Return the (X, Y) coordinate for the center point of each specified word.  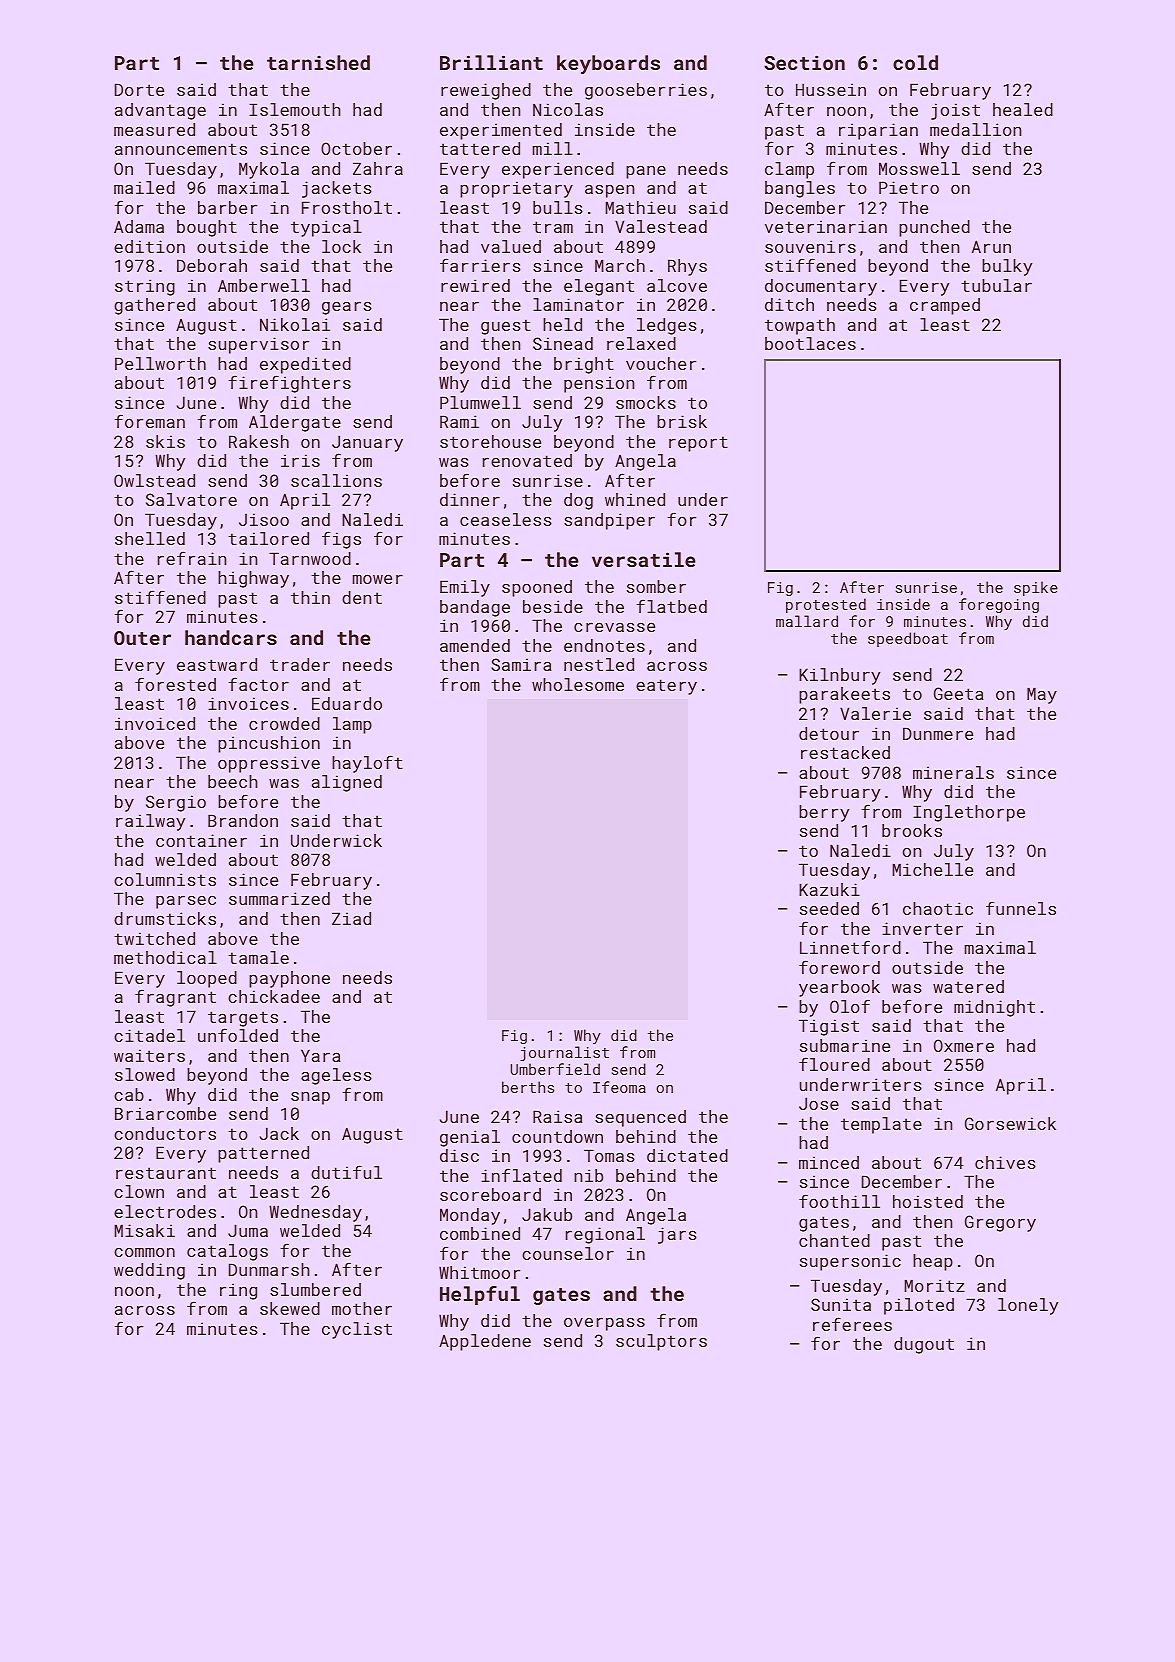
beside (553, 606)
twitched (154, 938)
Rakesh (259, 441)
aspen (609, 191)
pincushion (269, 744)
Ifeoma (619, 1087)
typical (326, 228)
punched (934, 228)
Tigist (829, 1027)
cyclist (357, 1330)
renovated (527, 460)
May (1042, 695)
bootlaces (810, 343)
